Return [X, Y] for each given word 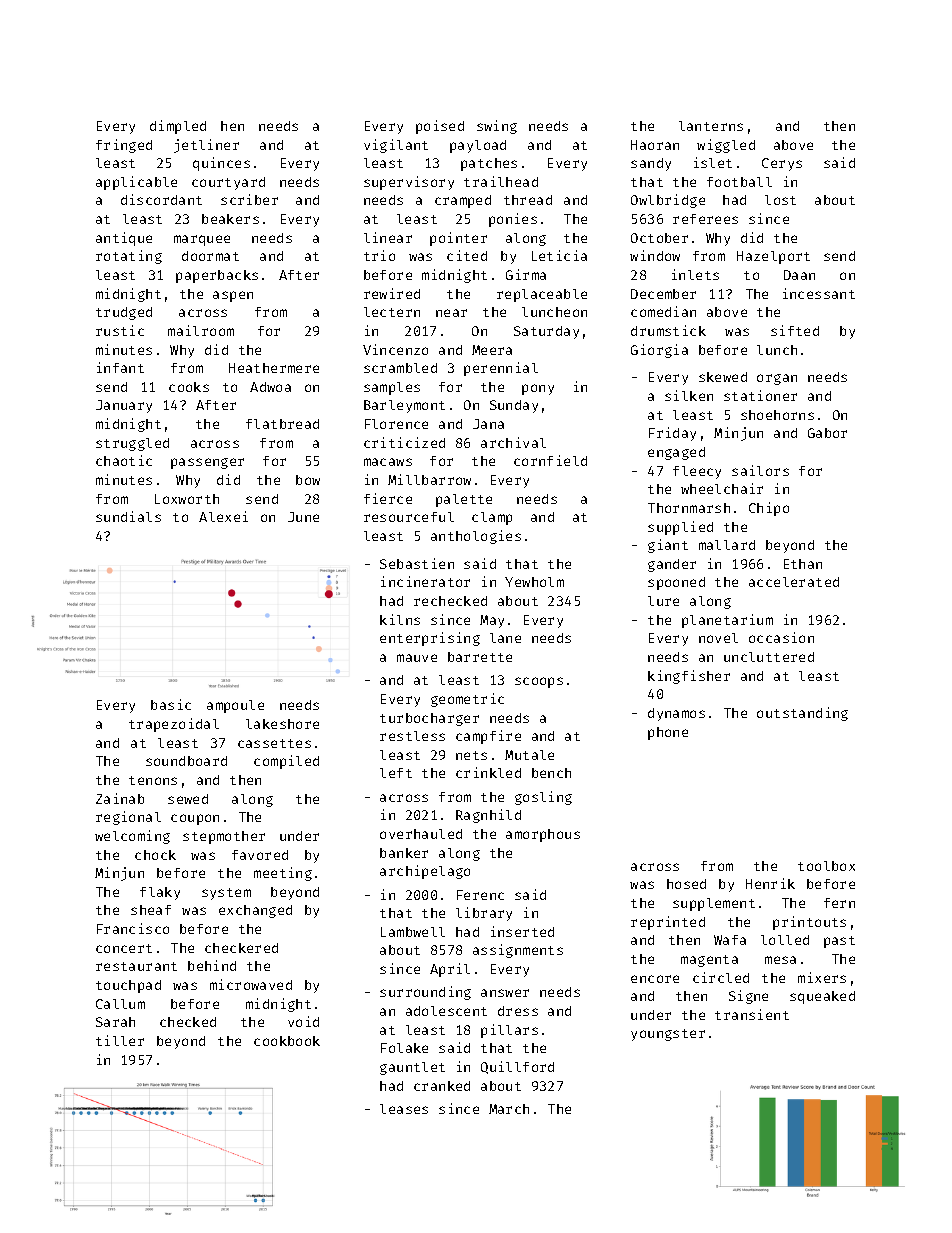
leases [404, 1109]
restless [412, 736]
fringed [124, 146]
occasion [781, 637]
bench [551, 773]
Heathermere [274, 368]
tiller [120, 1040]
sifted [795, 330]
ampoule [235, 706]
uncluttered [769, 657]
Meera [492, 350]
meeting [283, 874]
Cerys [782, 164]
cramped [463, 201]
